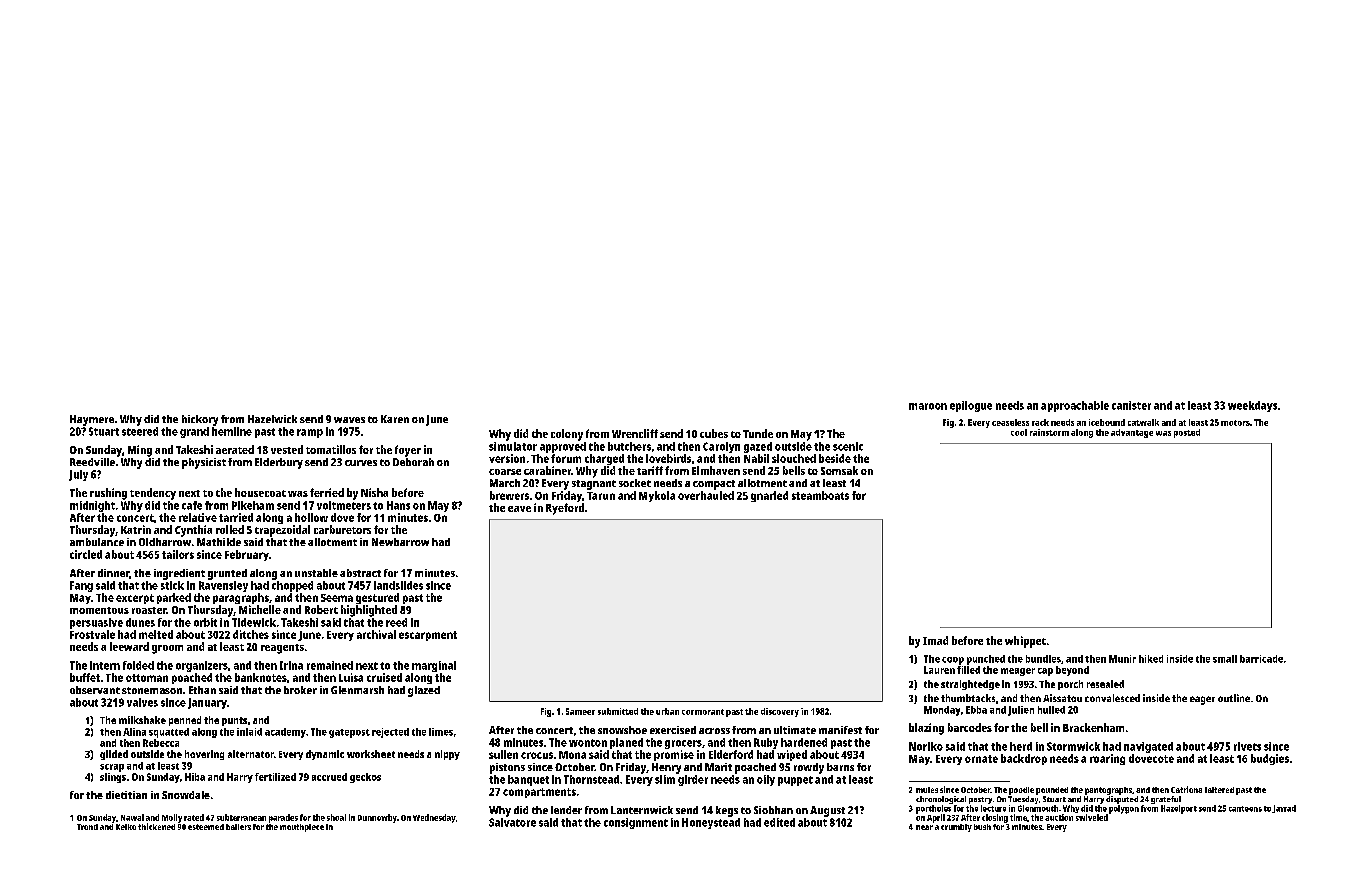  Describe the element at coordinates (185, 721) in the screenshot. I see `penned` at that location.
